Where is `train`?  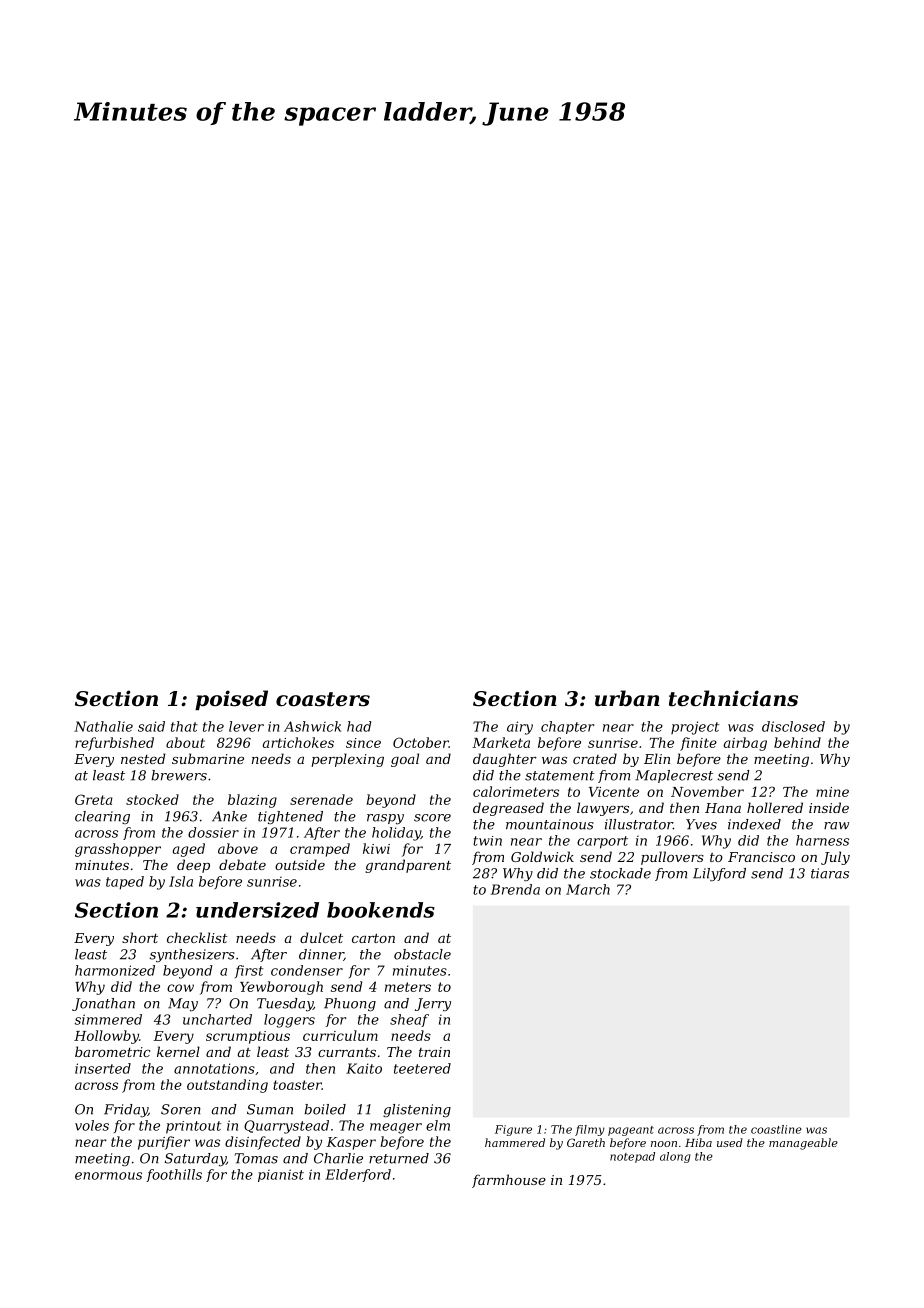 train is located at coordinates (434, 1052).
